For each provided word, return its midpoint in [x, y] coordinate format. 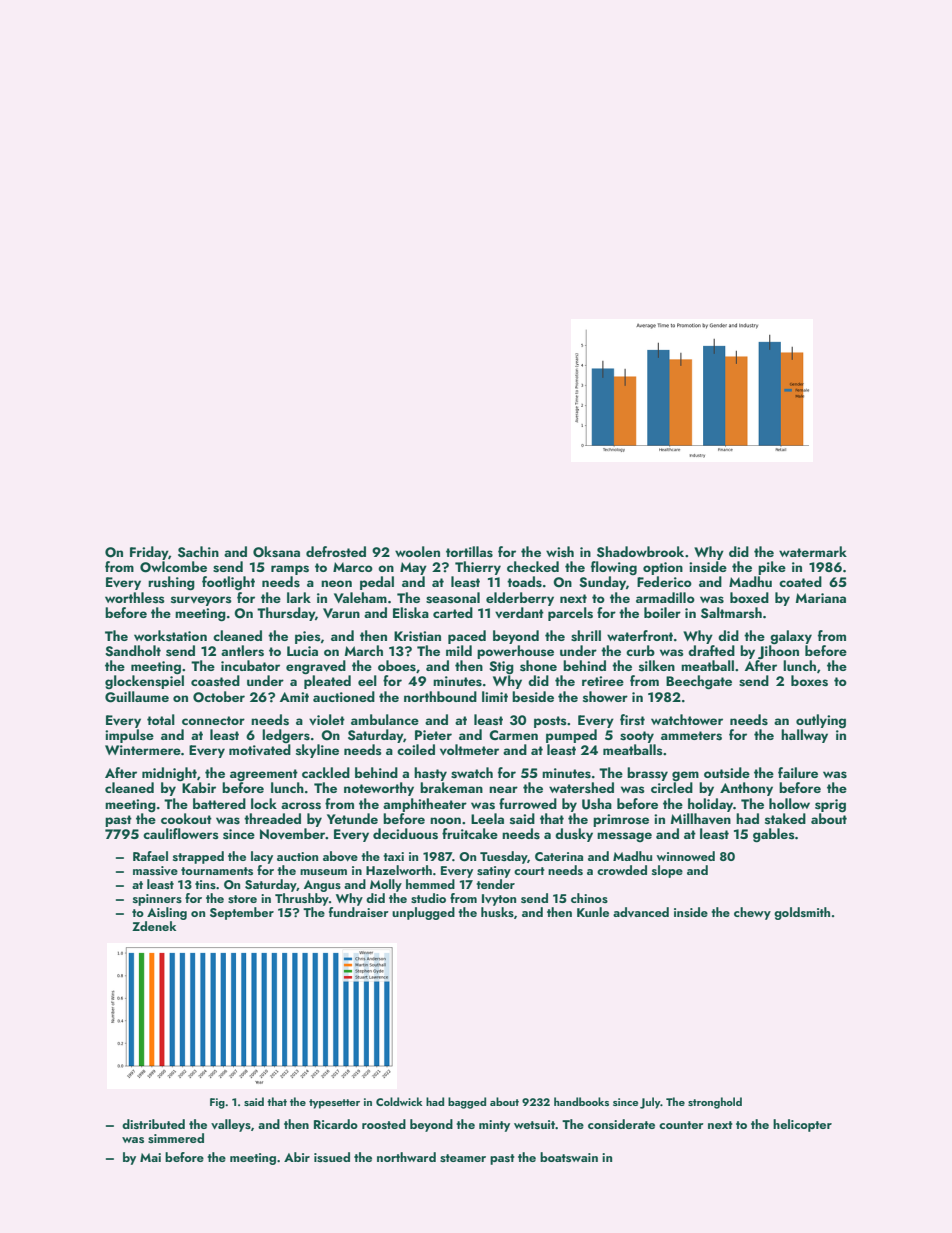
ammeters [691, 736]
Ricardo [336, 1124]
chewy [752, 913]
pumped [571, 736]
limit [495, 696]
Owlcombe [173, 567]
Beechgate [699, 682]
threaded [272, 818]
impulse [129, 736]
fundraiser [359, 912]
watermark [813, 551]
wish [560, 552]
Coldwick [399, 1101]
